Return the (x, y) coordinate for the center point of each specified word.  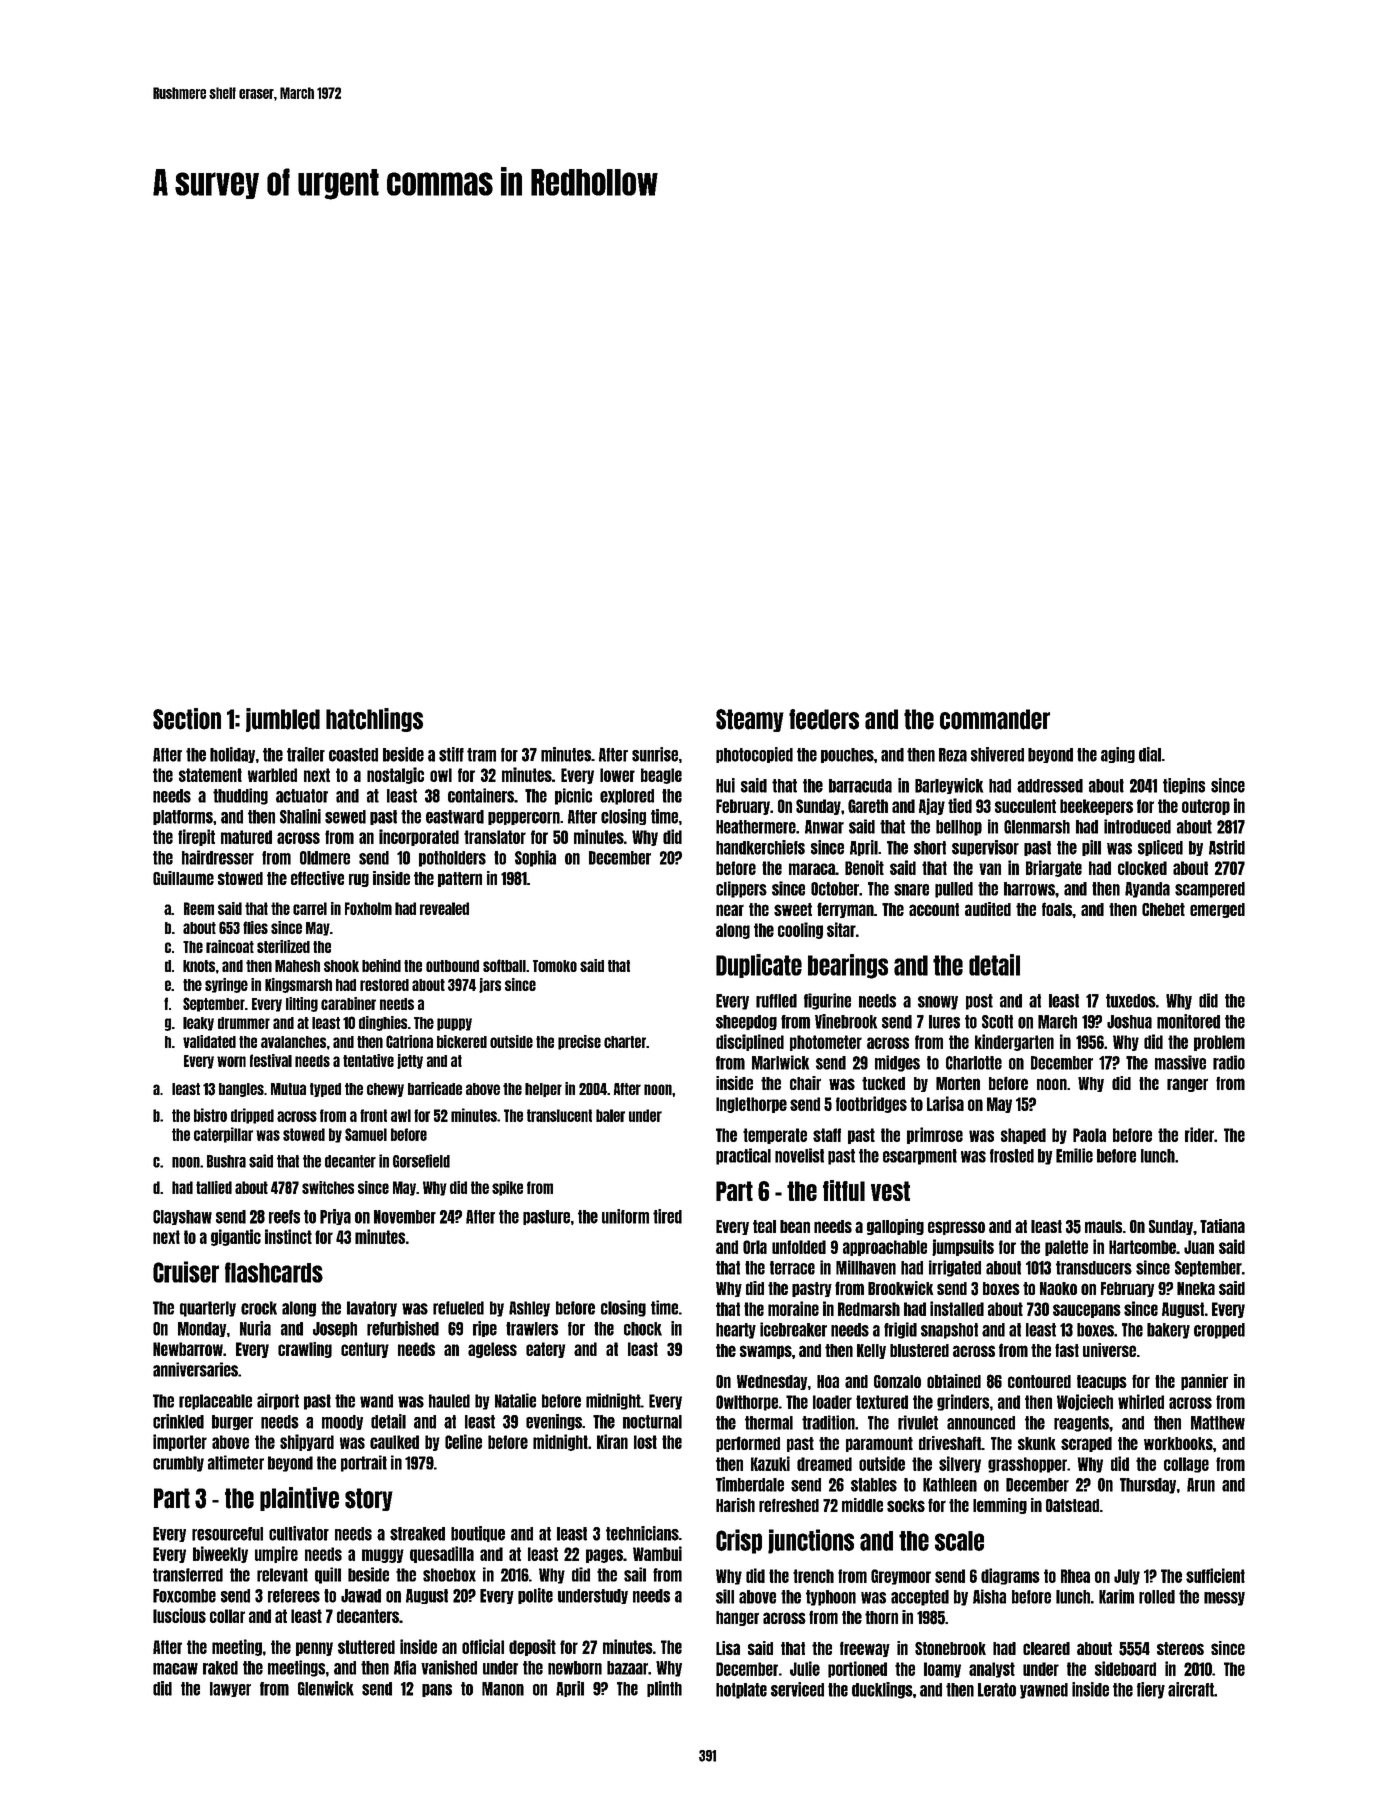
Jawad (361, 1596)
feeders (824, 719)
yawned (1044, 1691)
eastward (455, 817)
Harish (735, 1505)
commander (995, 719)
